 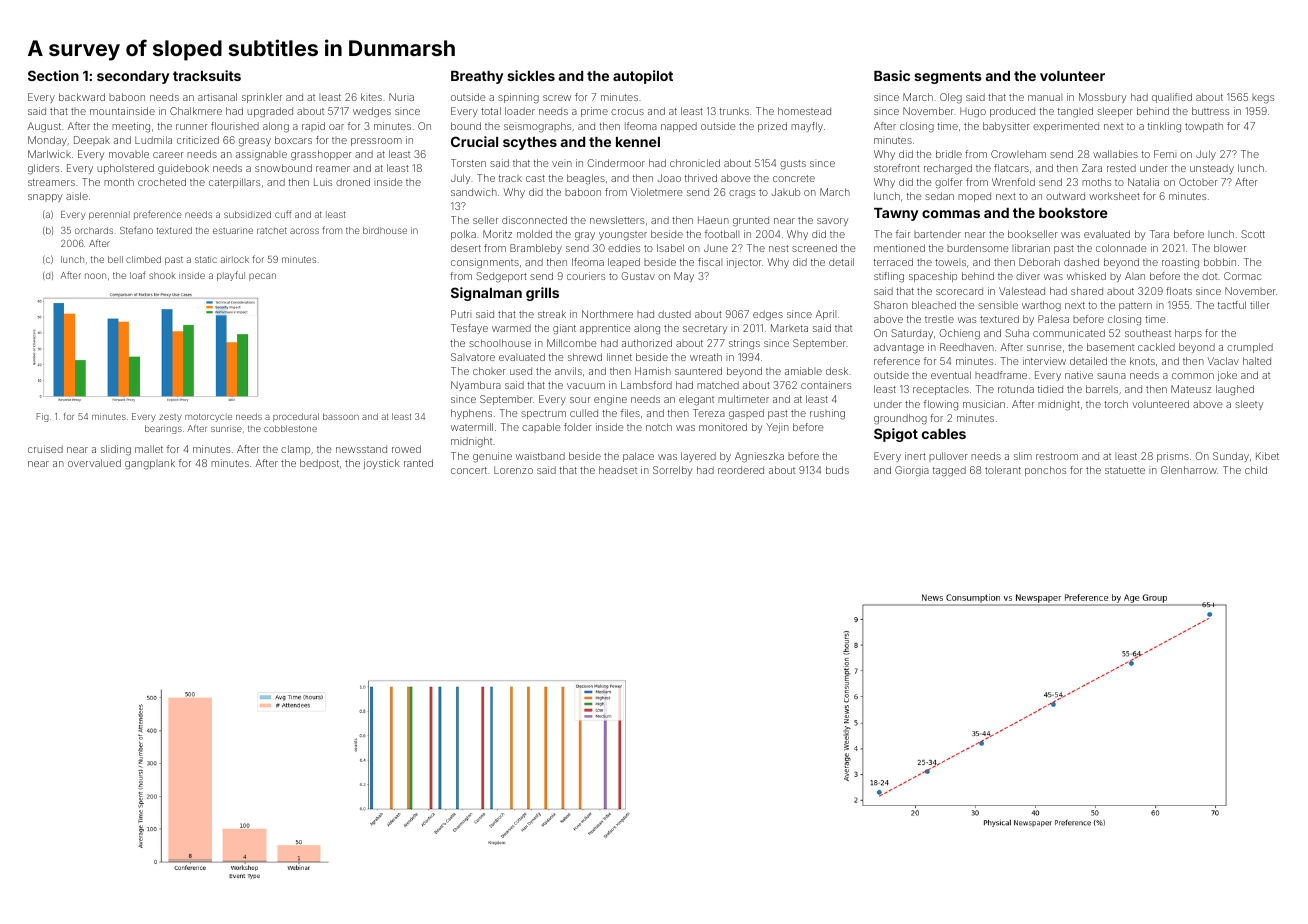 What do you see at coordinates (290, 428) in the document?
I see `cobblestone` at bounding box center [290, 428].
